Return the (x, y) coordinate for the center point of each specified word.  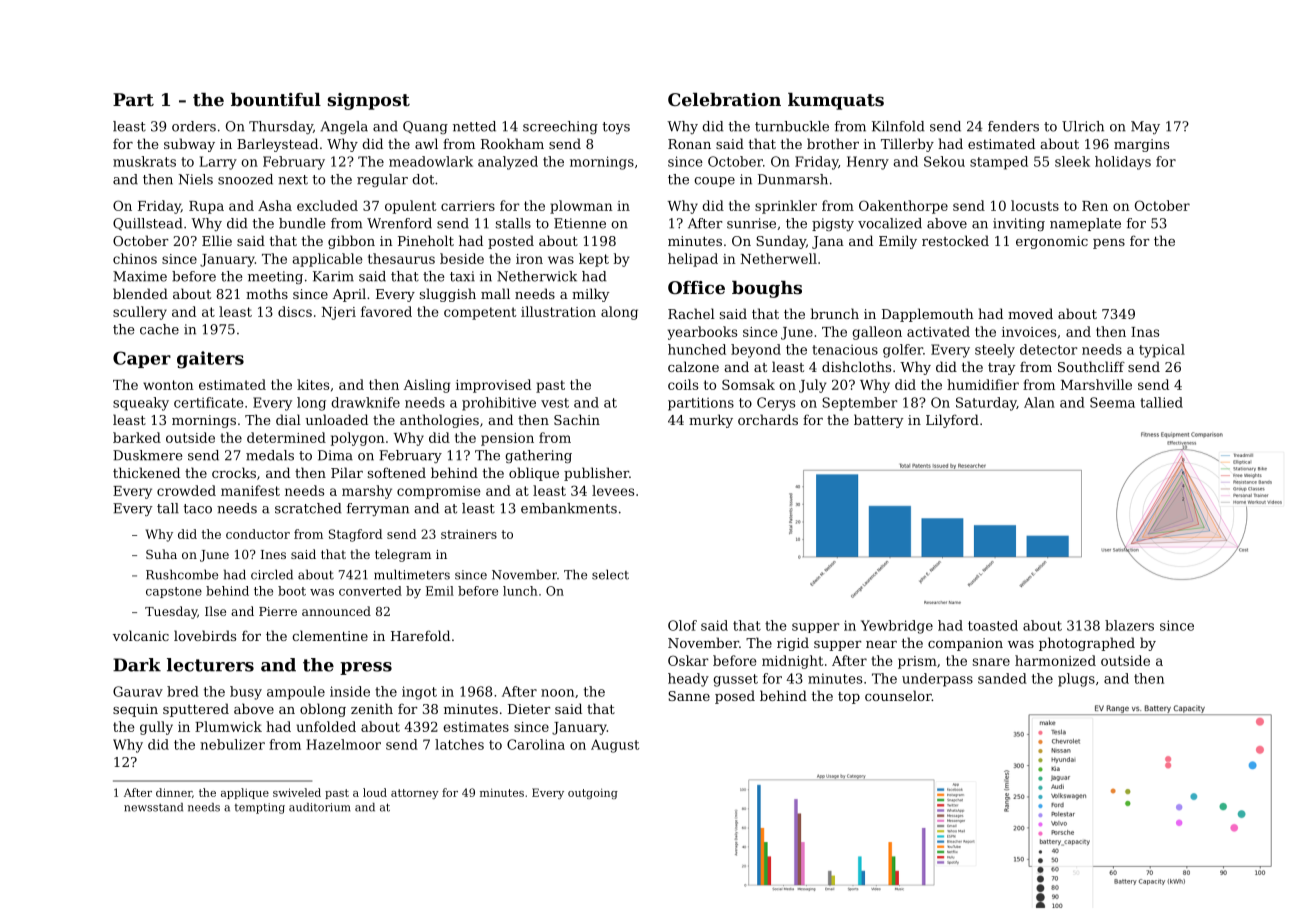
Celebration (724, 99)
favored (386, 311)
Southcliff (1091, 366)
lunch (520, 591)
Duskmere (148, 455)
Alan (1039, 402)
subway (189, 145)
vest (555, 403)
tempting (260, 808)
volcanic (141, 635)
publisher (596, 474)
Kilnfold (898, 126)
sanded (1002, 678)
